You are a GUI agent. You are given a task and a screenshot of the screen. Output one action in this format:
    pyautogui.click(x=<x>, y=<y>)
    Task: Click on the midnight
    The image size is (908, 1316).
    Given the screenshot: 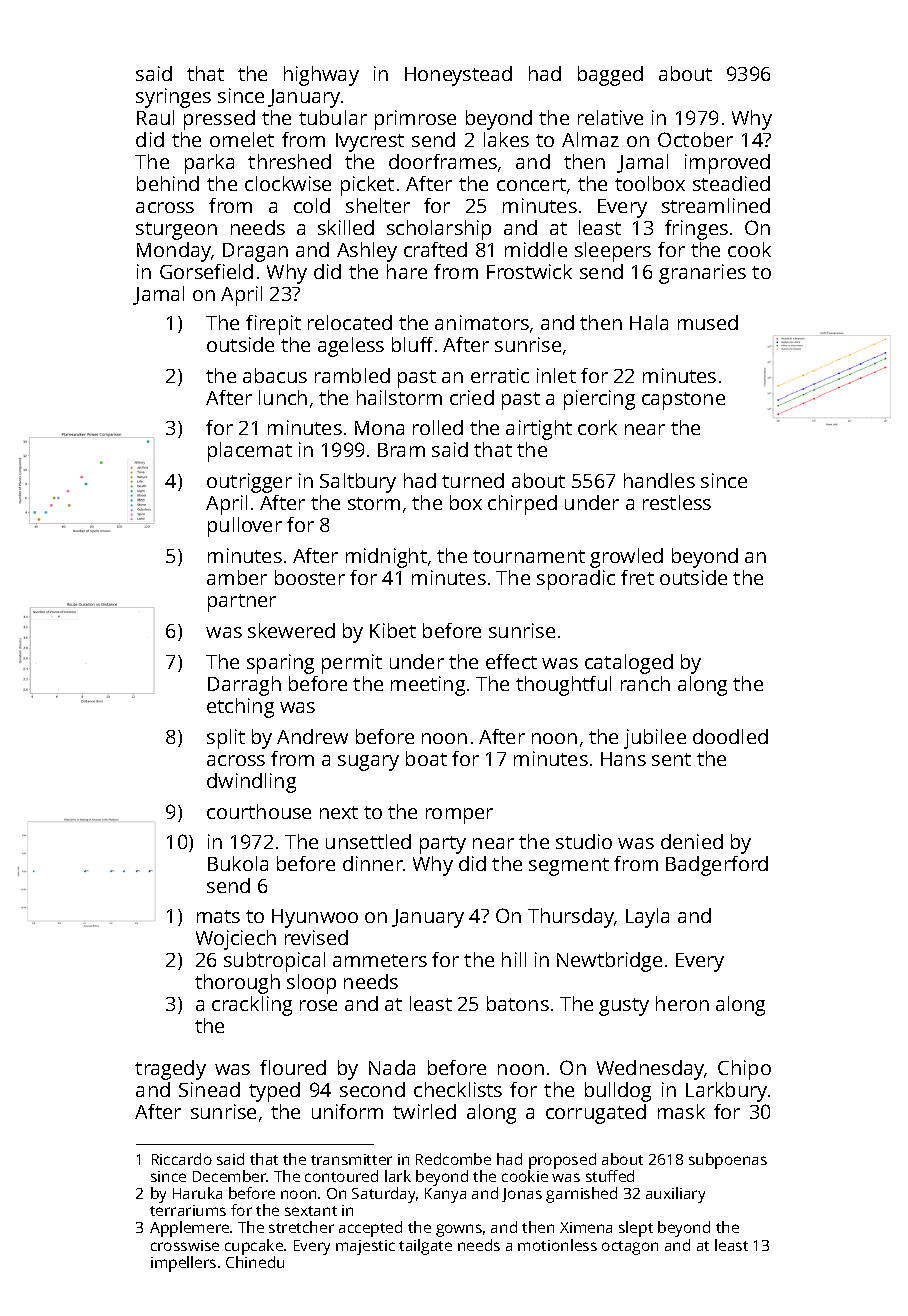 What is the action you would take?
    pyautogui.click(x=386, y=558)
